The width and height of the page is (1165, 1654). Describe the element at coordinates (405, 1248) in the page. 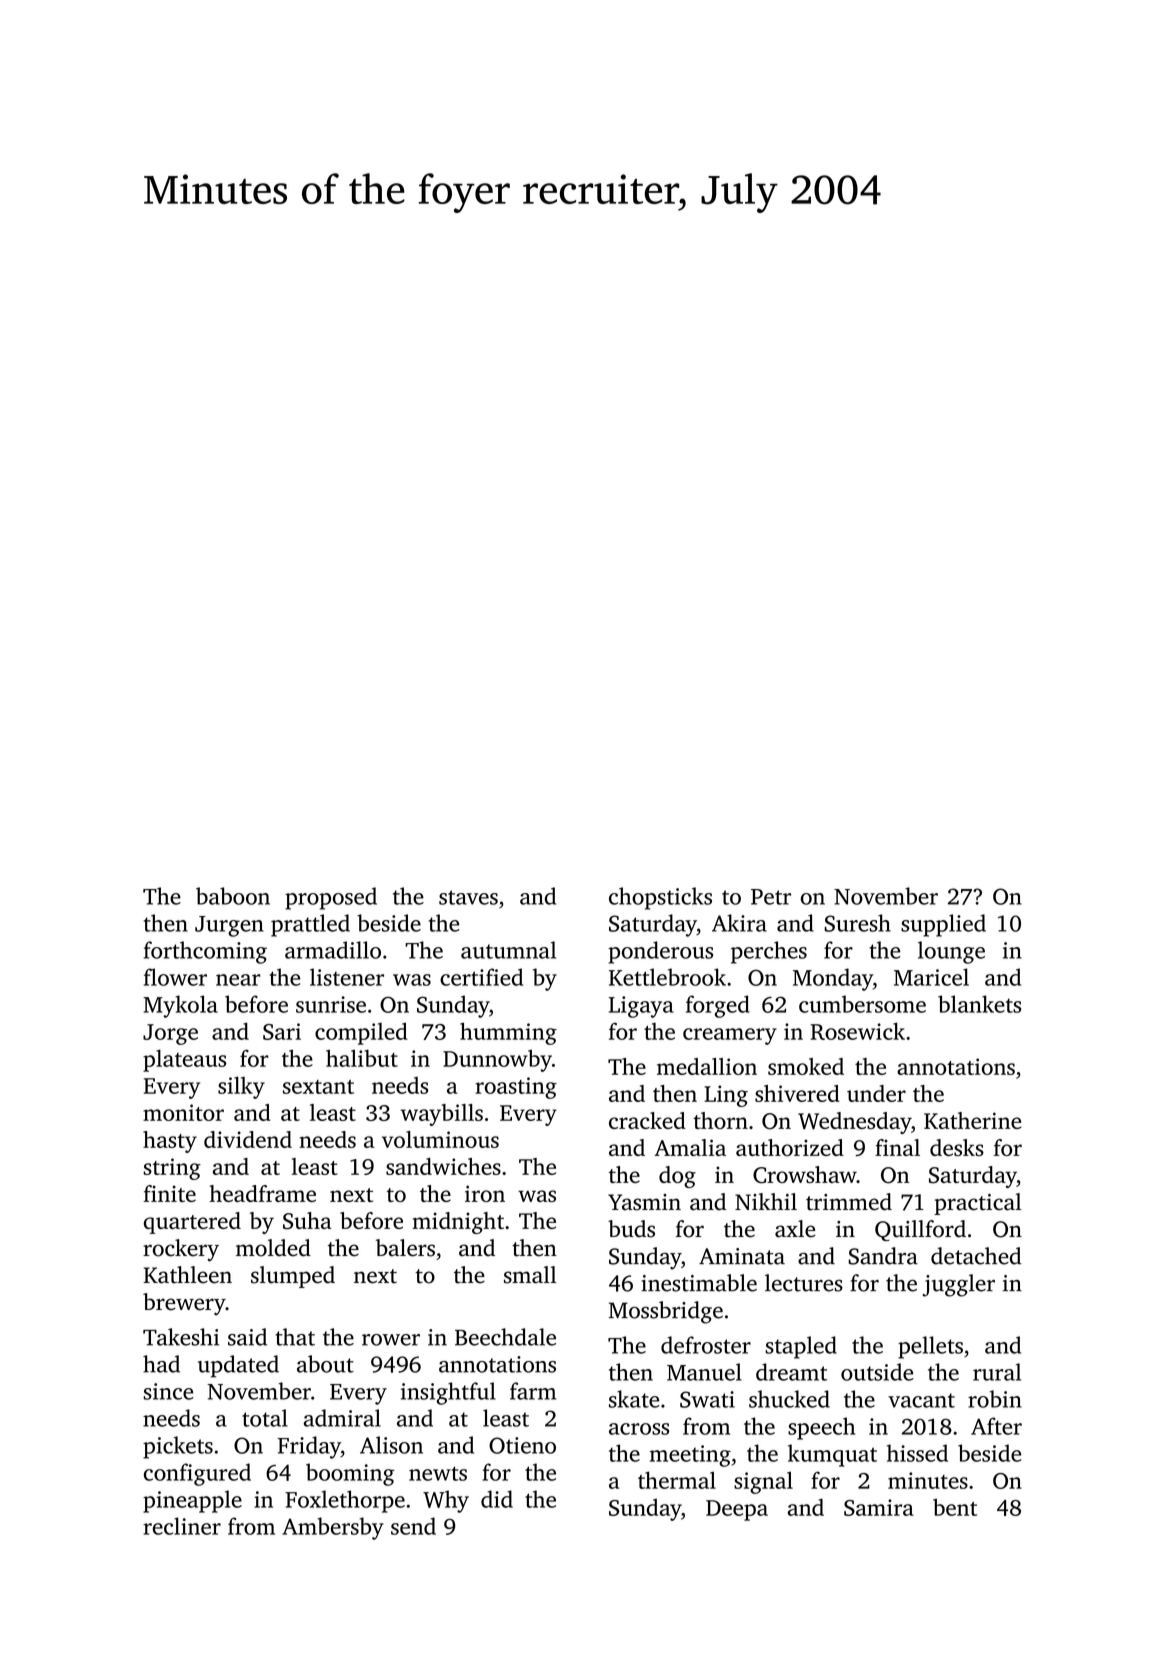

I see `balers` at that location.
